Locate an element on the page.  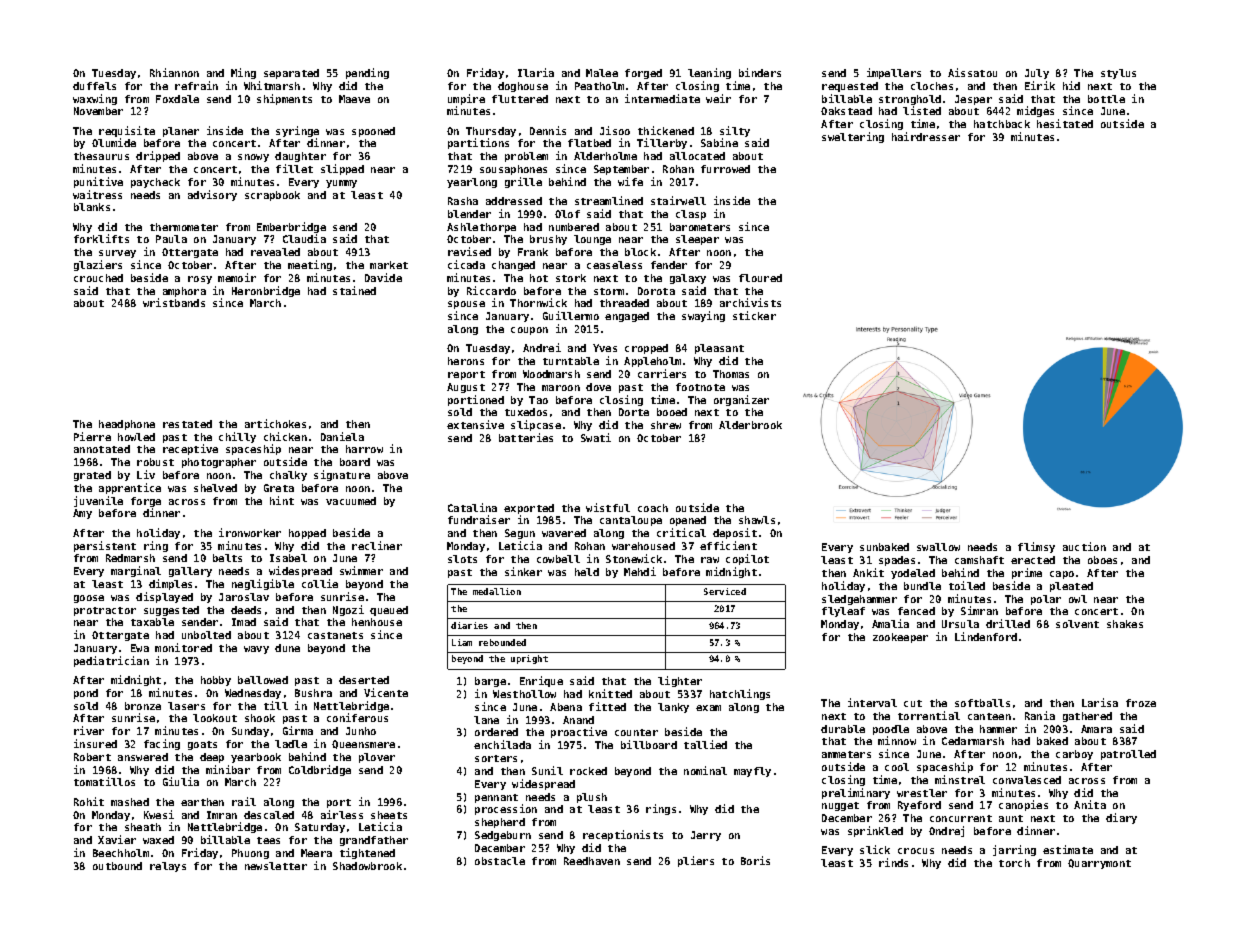
coach is located at coordinates (653, 508).
